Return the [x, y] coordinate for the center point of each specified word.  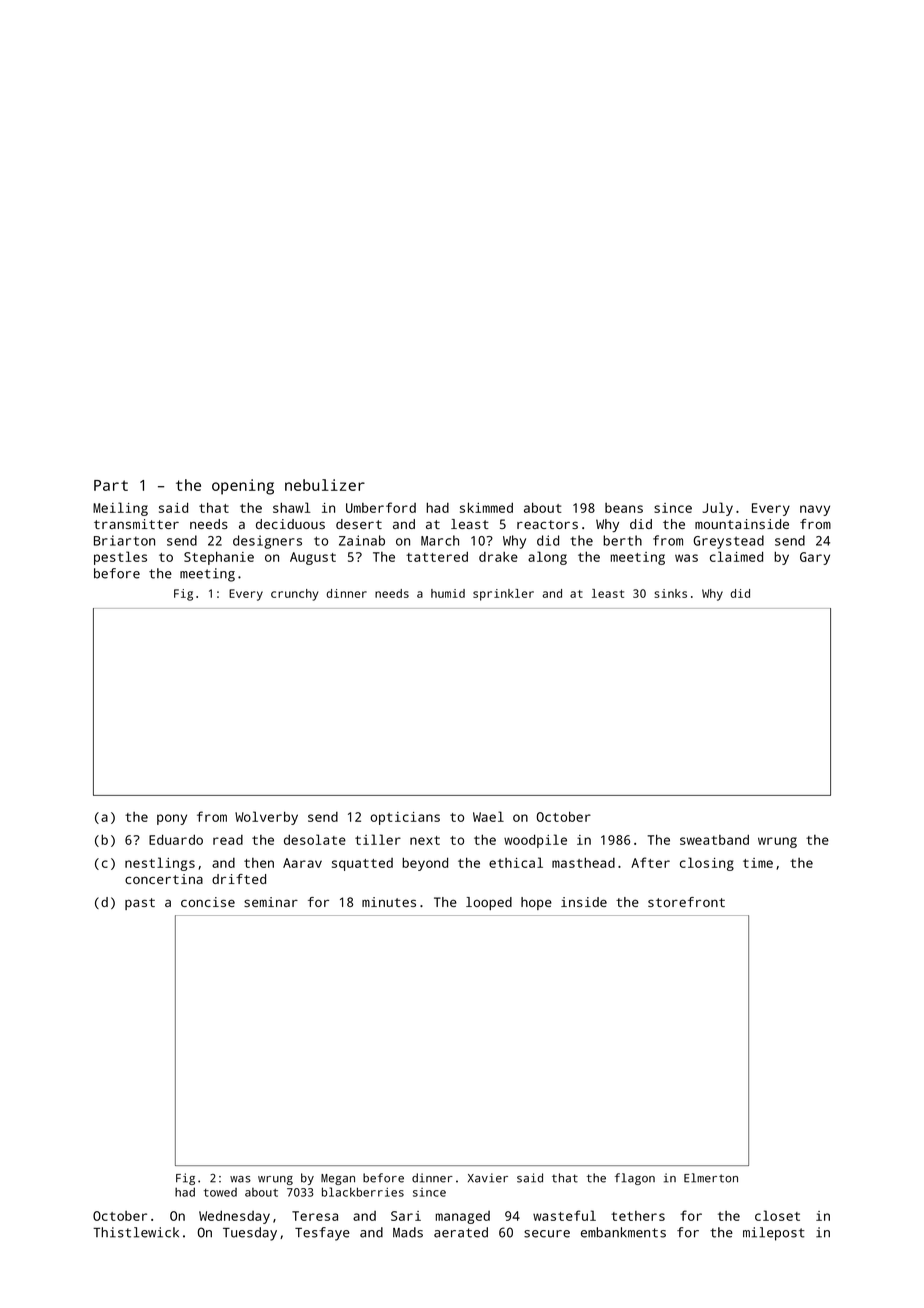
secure [547, 1234]
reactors [547, 524]
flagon [635, 1179]
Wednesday [234, 1217]
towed [220, 1192]
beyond [425, 864]
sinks [671, 593]
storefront [686, 902]
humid [448, 593]
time [758, 863]
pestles [120, 558]
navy [815, 510]
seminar [271, 902]
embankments [623, 1232]
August [313, 558]
